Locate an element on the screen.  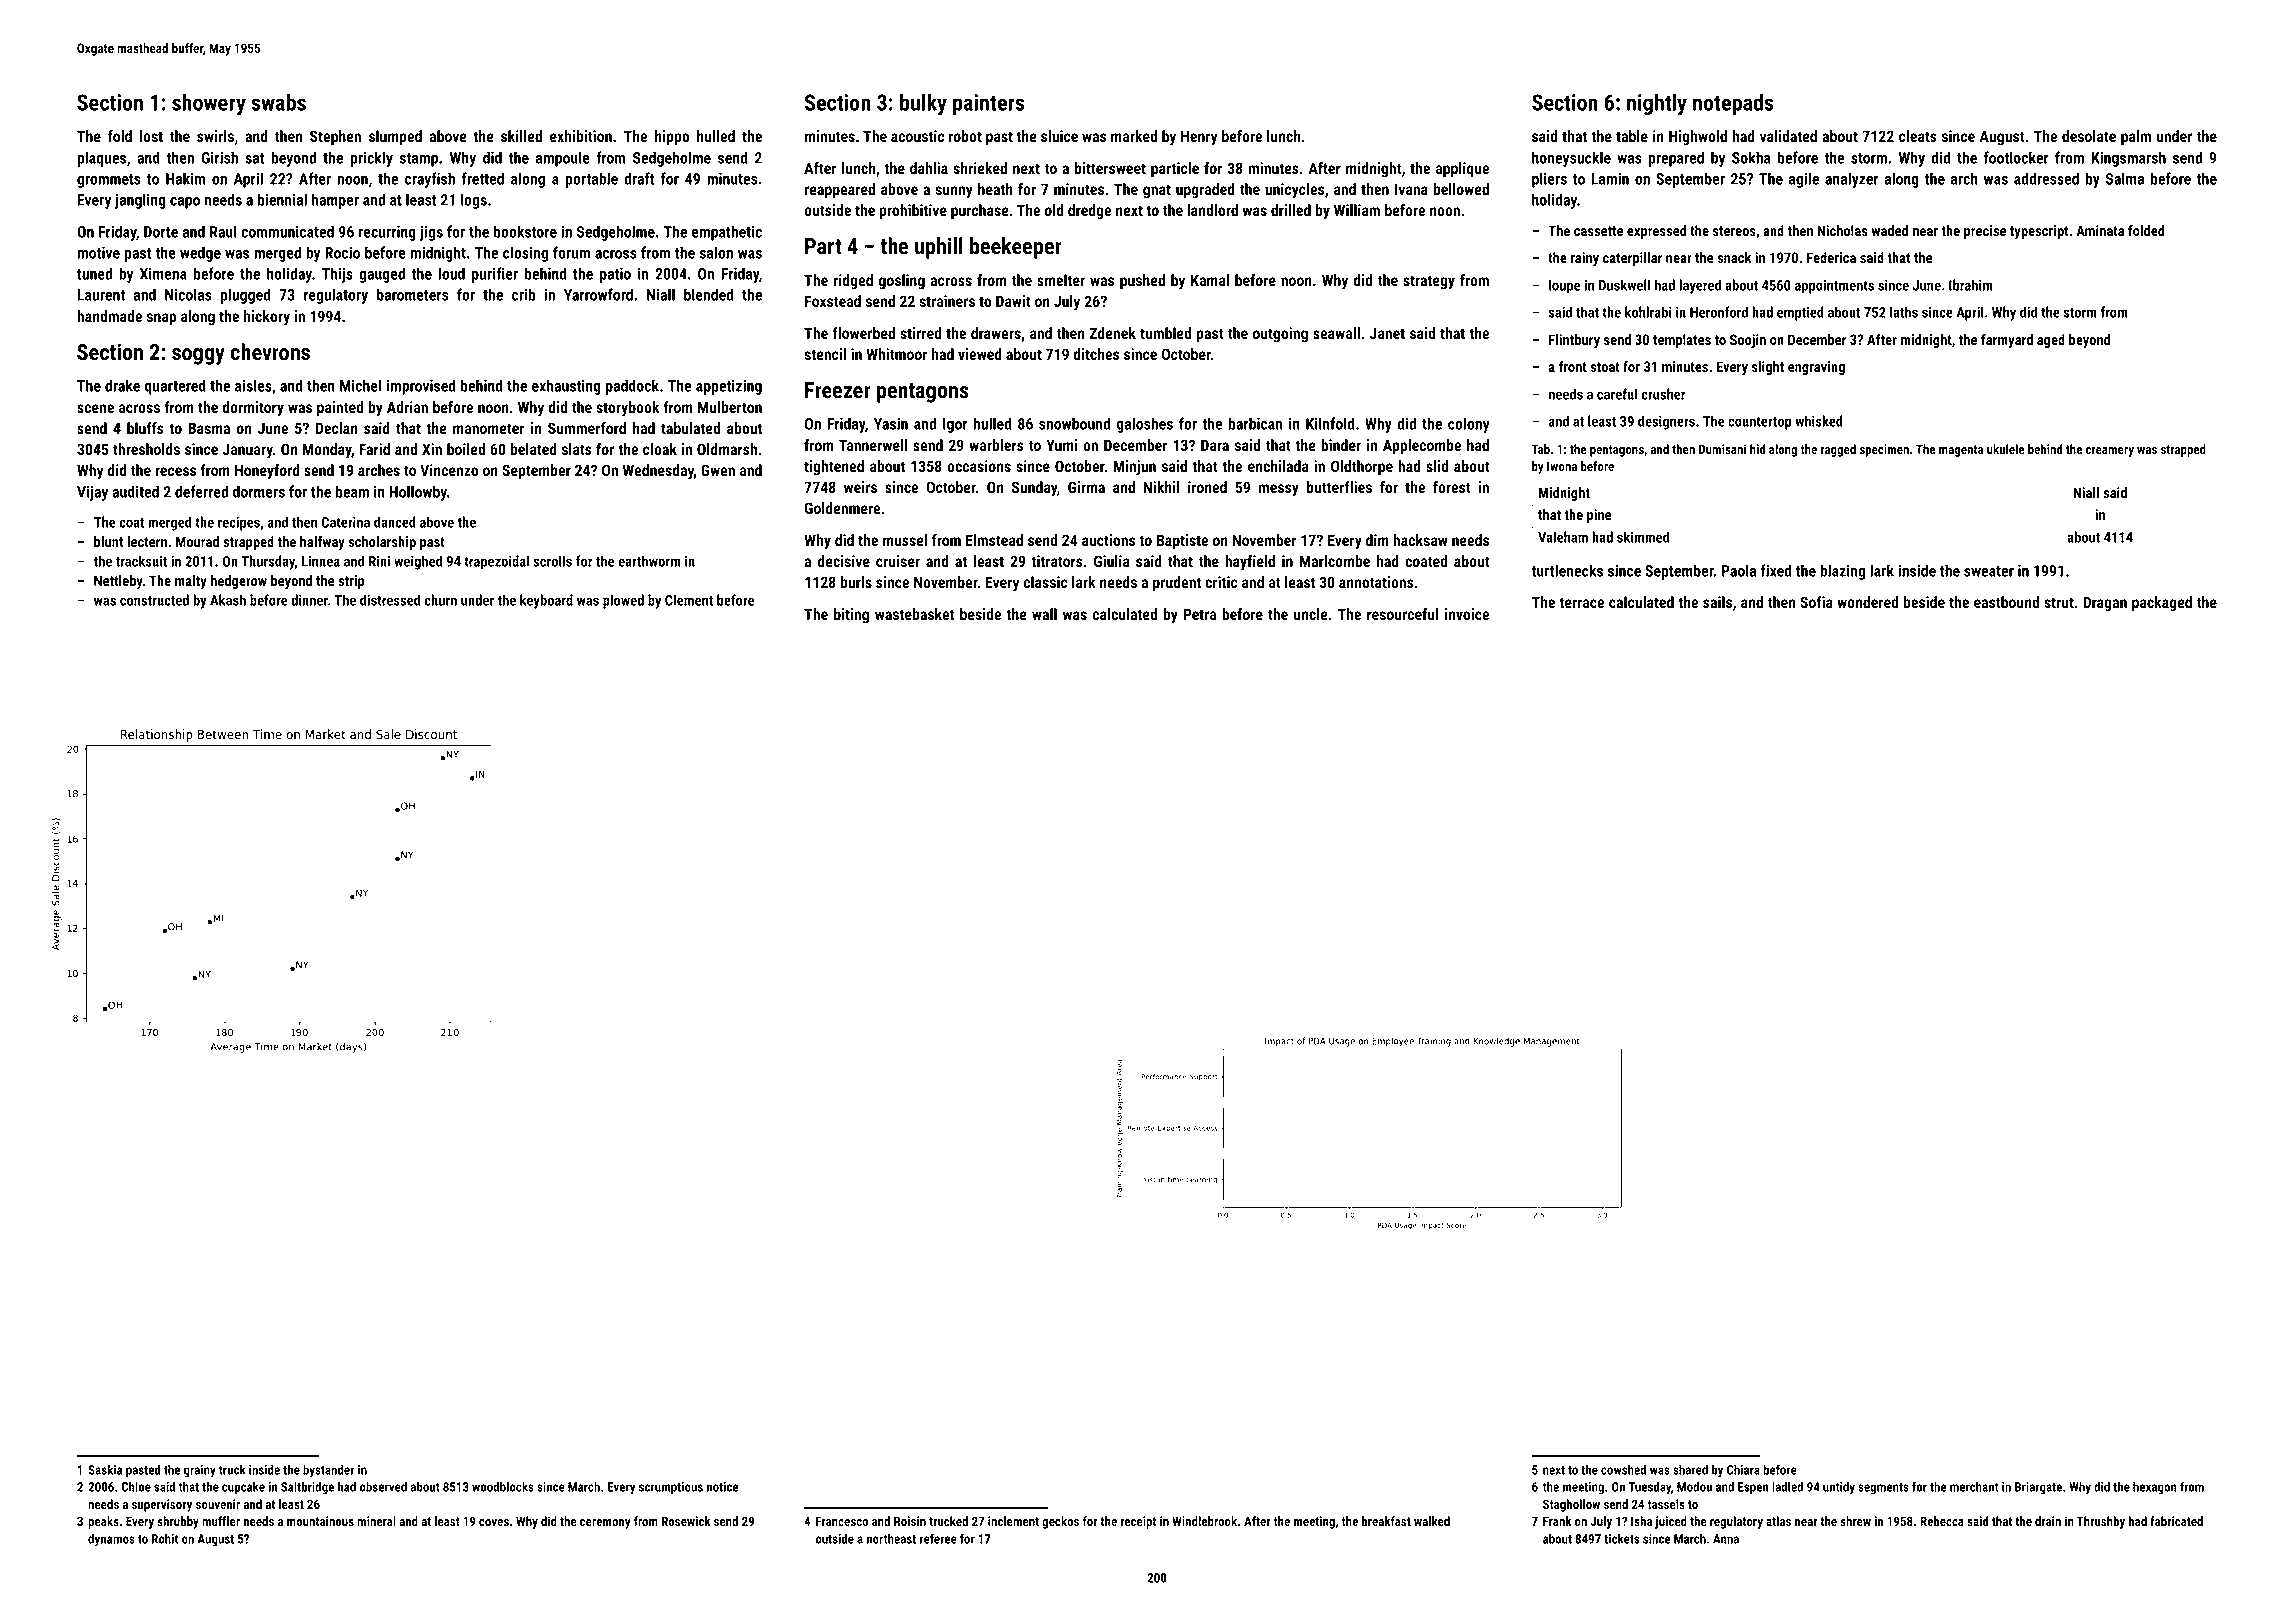
northeast is located at coordinates (891, 1538).
